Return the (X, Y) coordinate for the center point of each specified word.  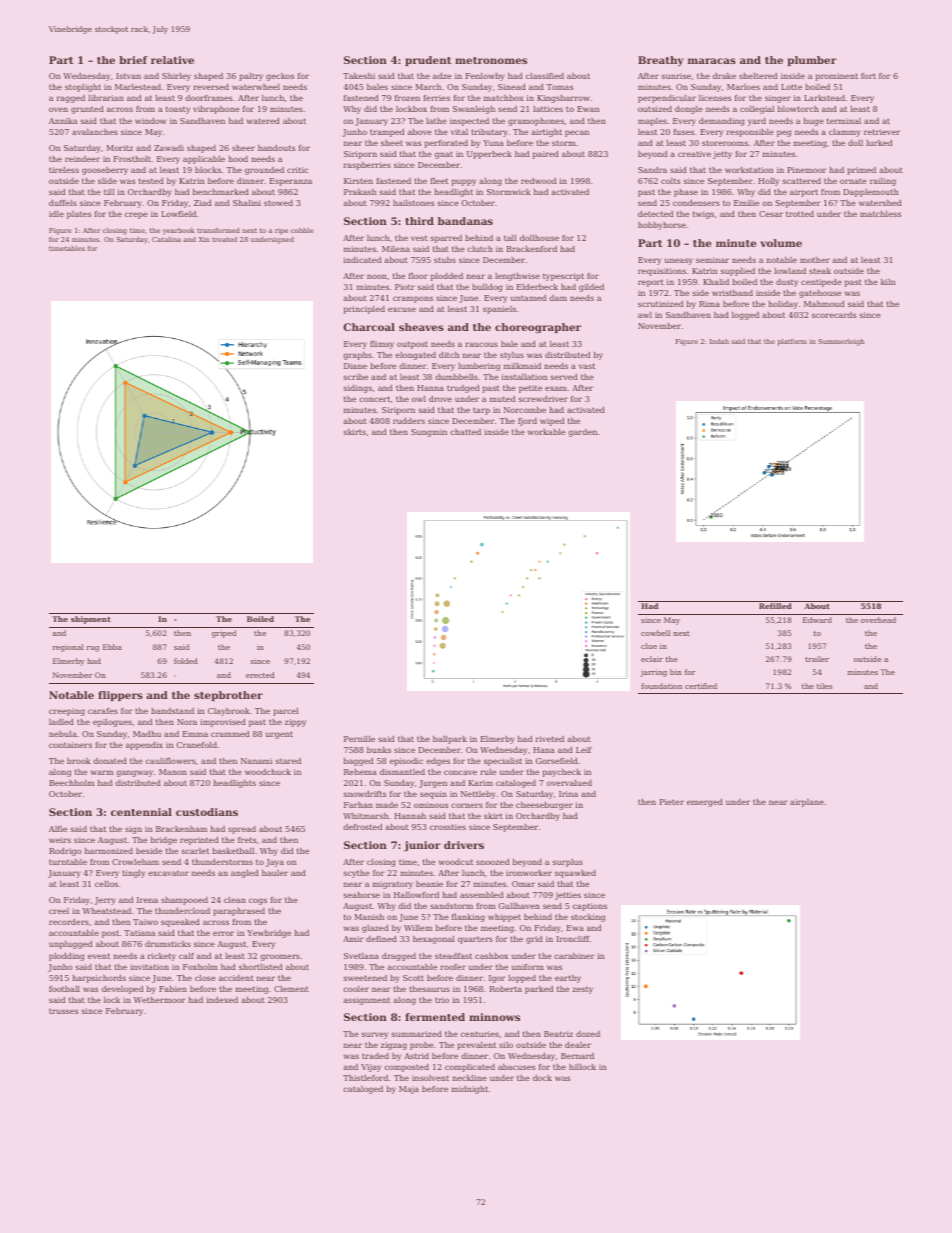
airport (804, 193)
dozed (588, 1034)
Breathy (661, 61)
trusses (63, 1011)
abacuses (516, 1067)
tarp (481, 411)
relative (172, 60)
